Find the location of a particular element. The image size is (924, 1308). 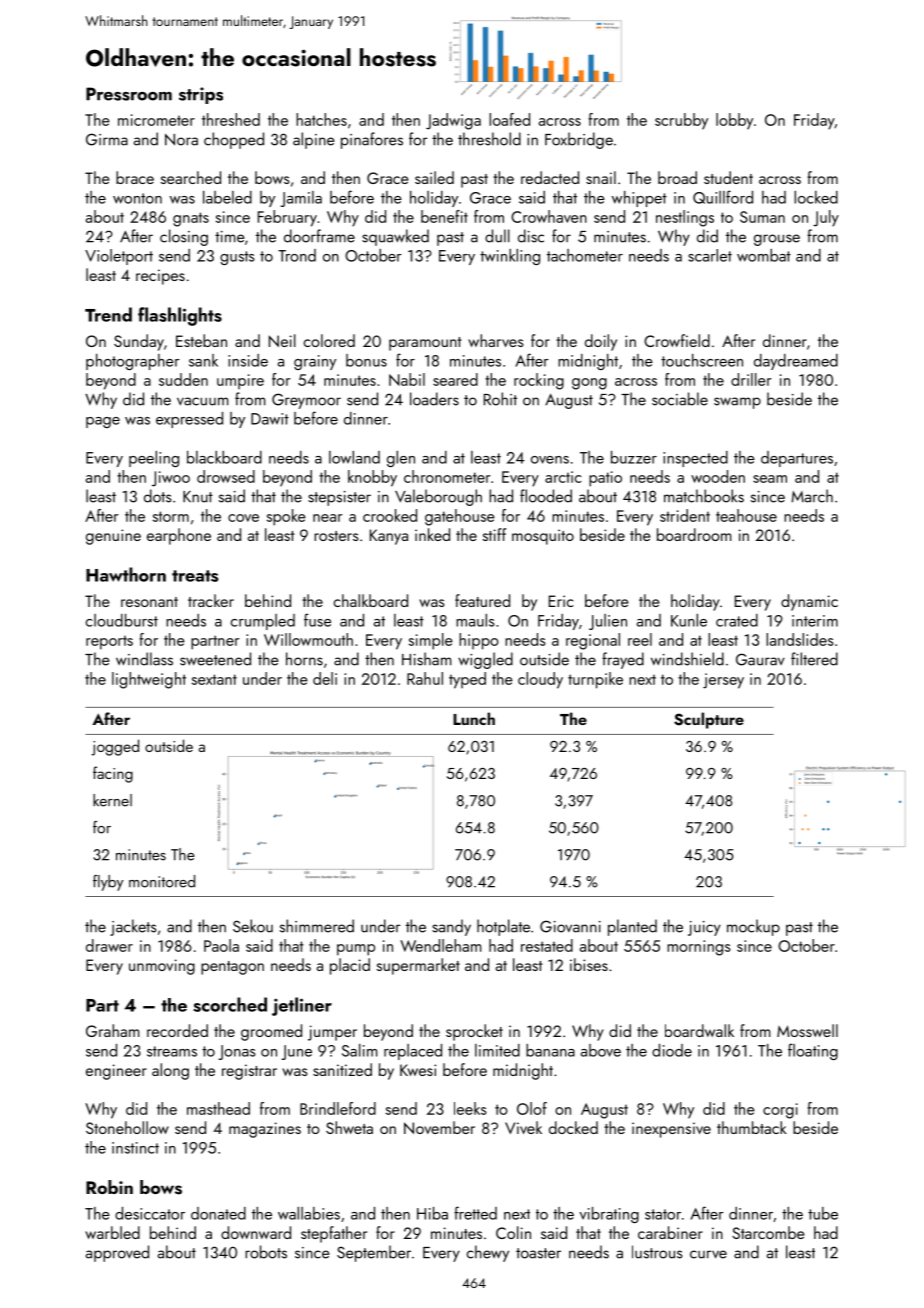

Sculpture is located at coordinates (709, 720).
